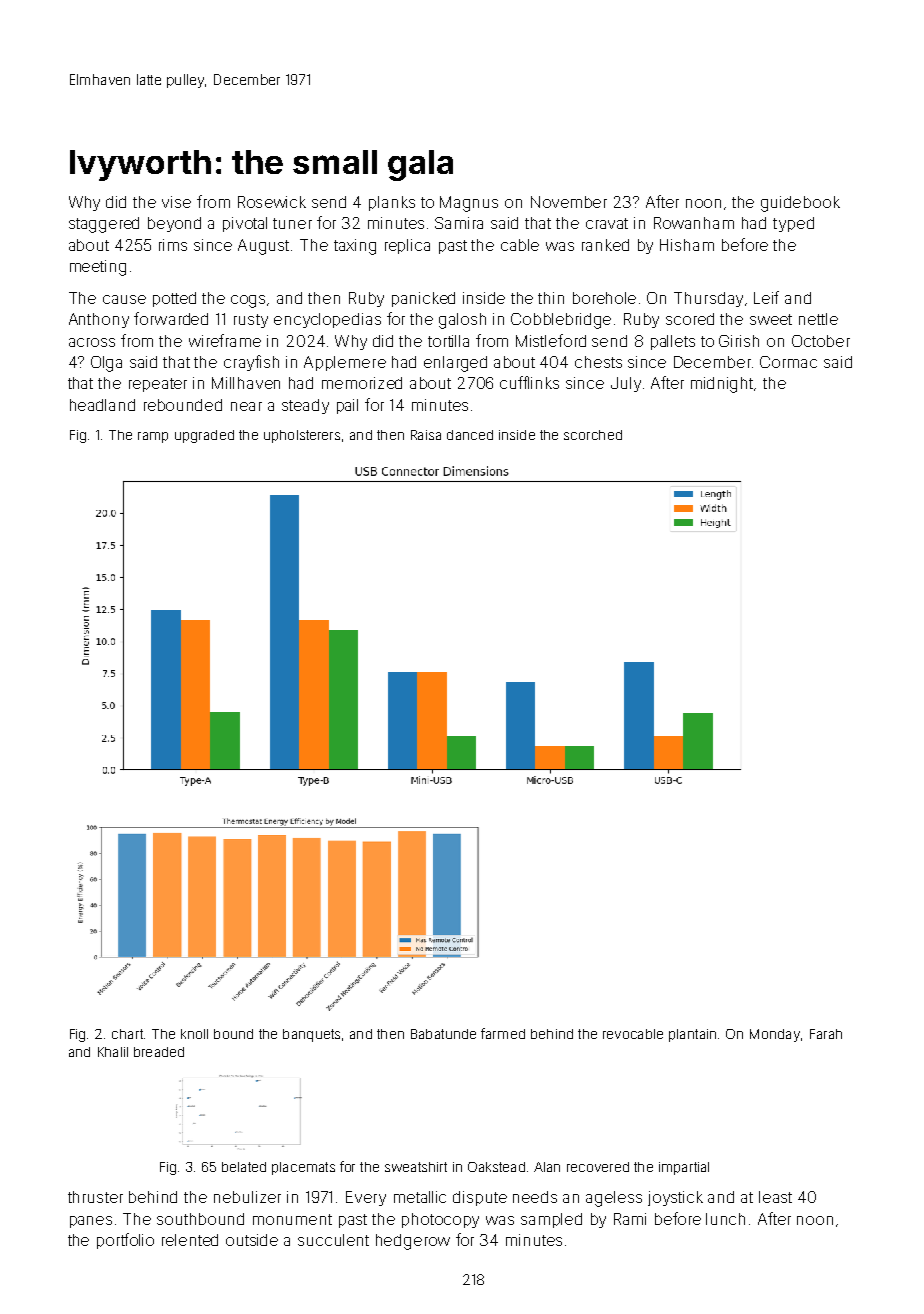 The height and width of the document is (1314, 924). I want to click on meeting, so click(98, 268).
